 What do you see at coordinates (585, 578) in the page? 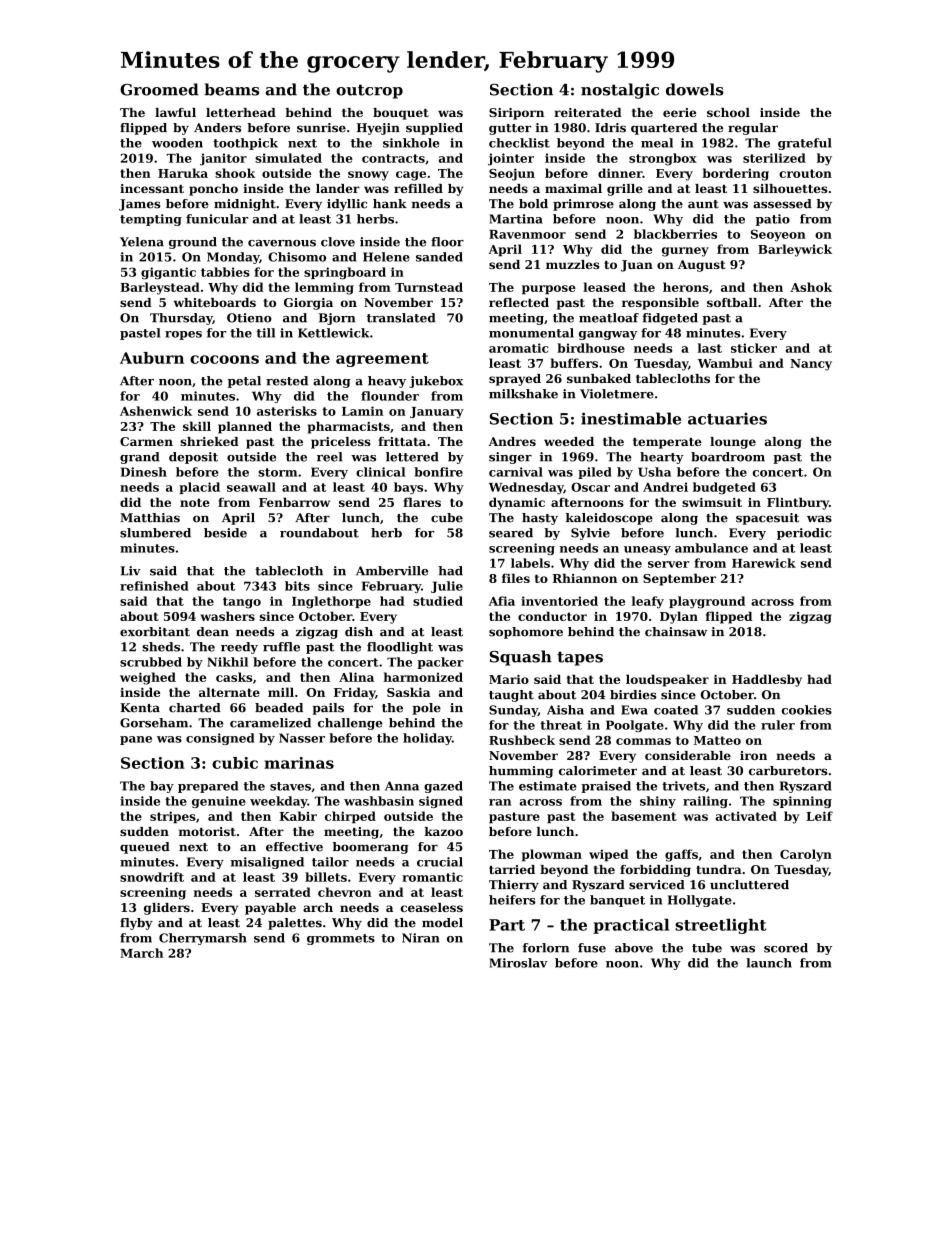
I see `Rhiannon` at bounding box center [585, 578].
